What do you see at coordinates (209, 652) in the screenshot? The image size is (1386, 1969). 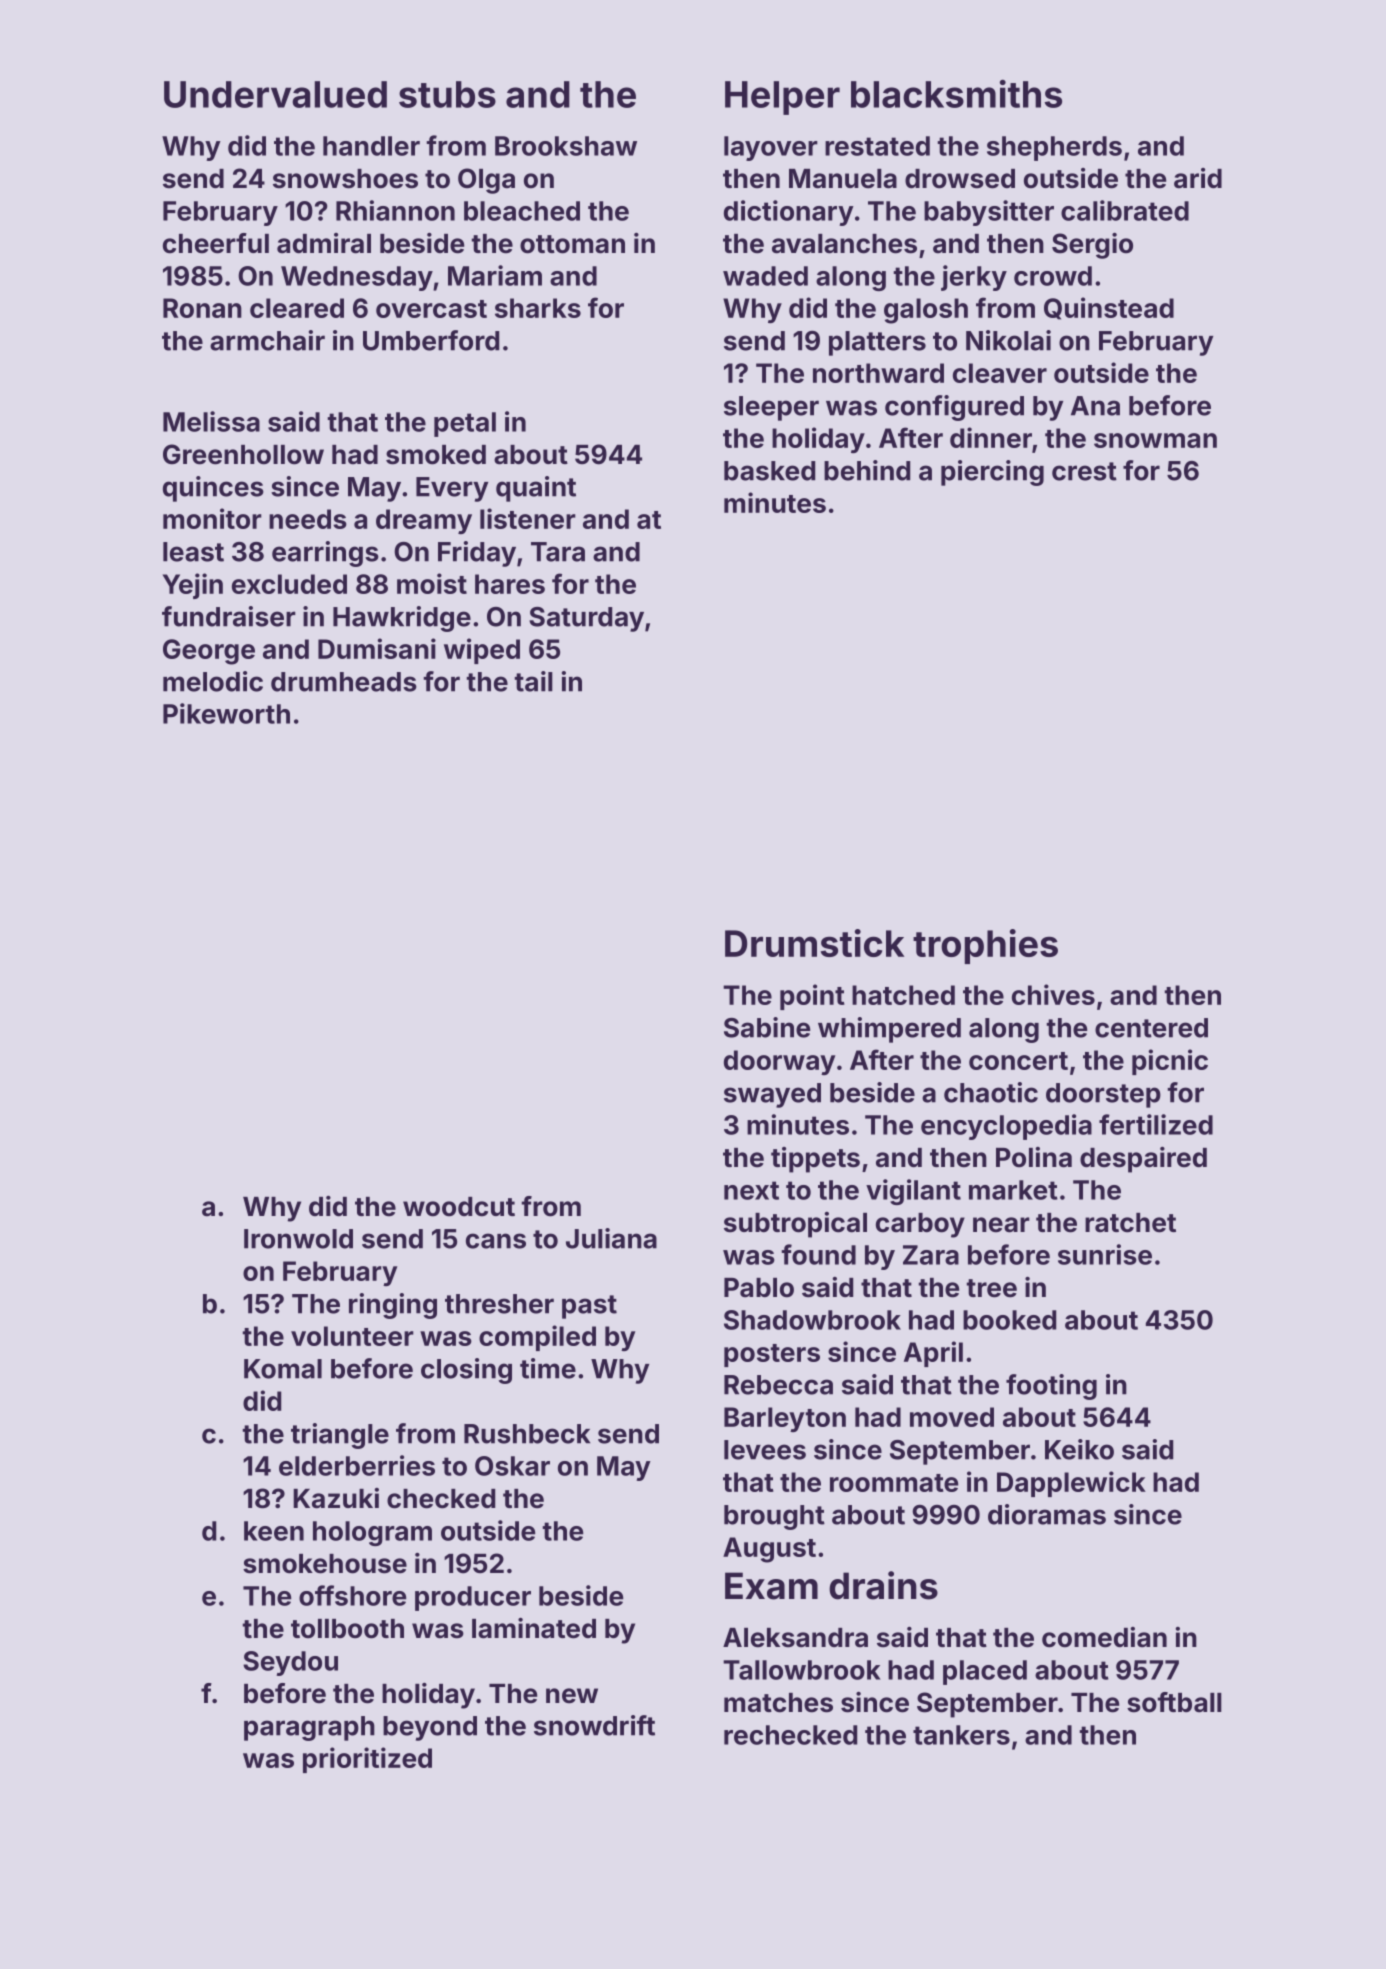 I see `George` at bounding box center [209, 652].
